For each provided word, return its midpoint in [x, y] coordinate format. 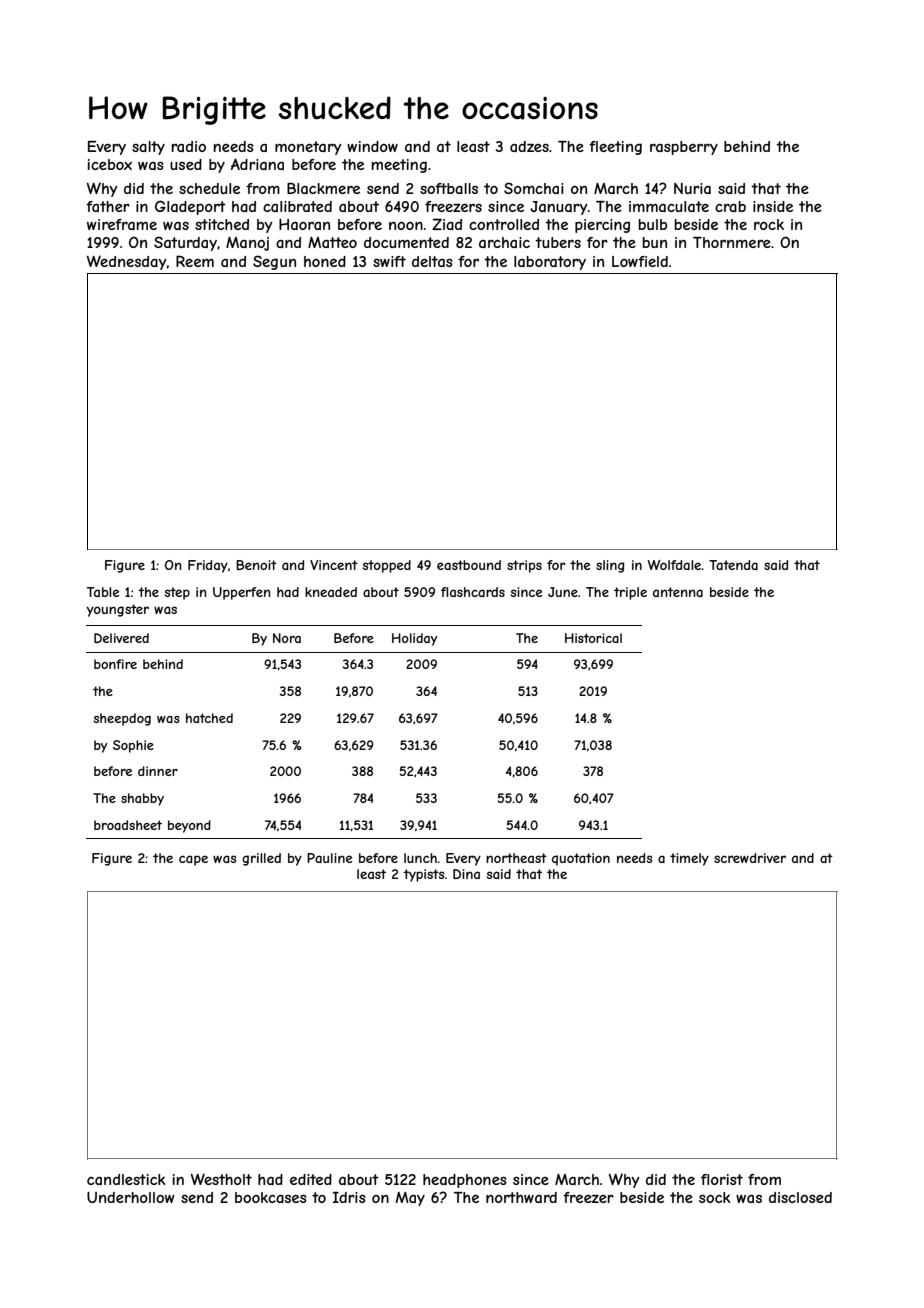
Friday [208, 566]
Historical [593, 638]
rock [769, 224]
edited [311, 1179]
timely [689, 859]
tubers [558, 242]
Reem [195, 261]
